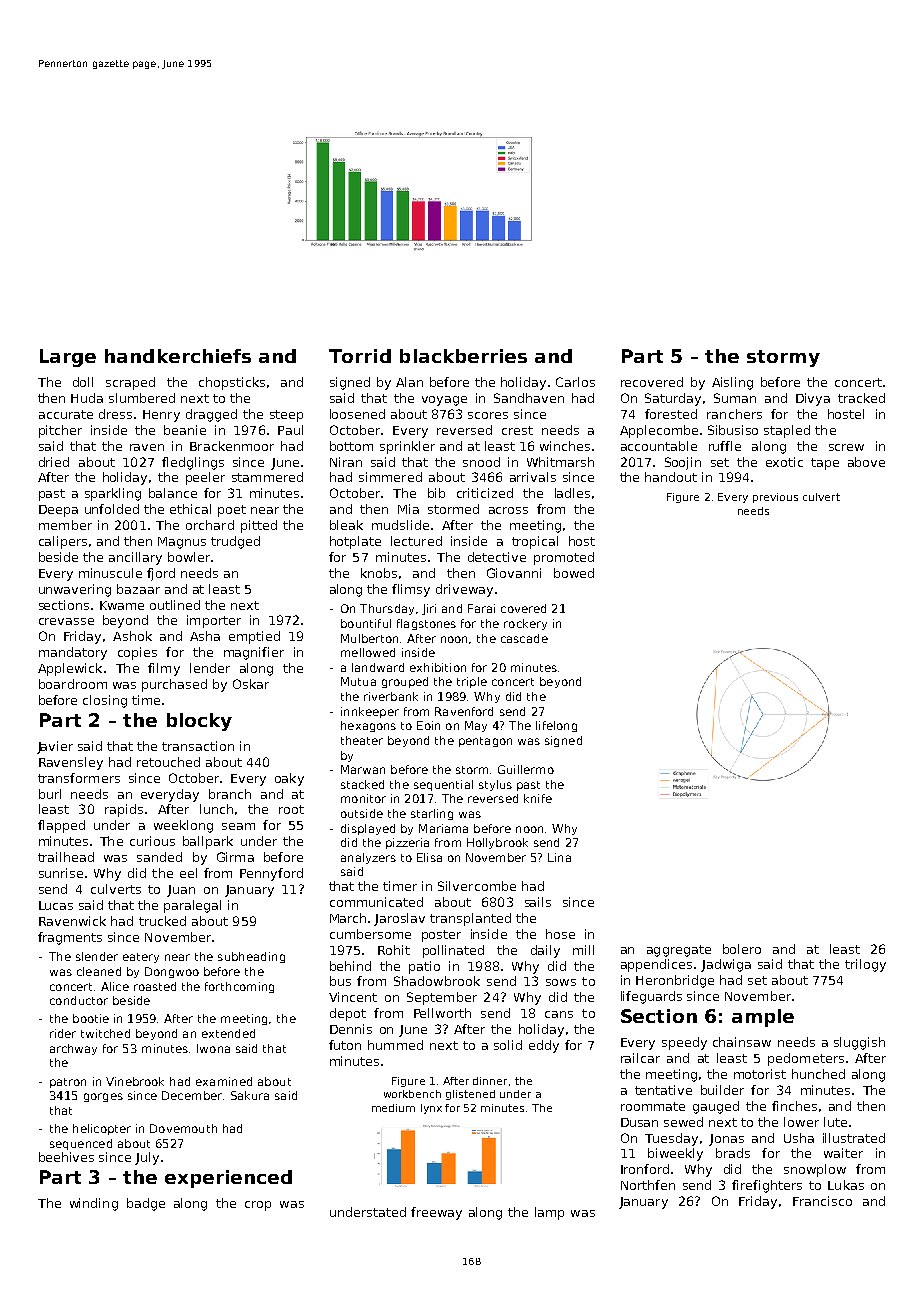 The width and height of the page is (924, 1308). I want to click on freeway, so click(436, 1213).
